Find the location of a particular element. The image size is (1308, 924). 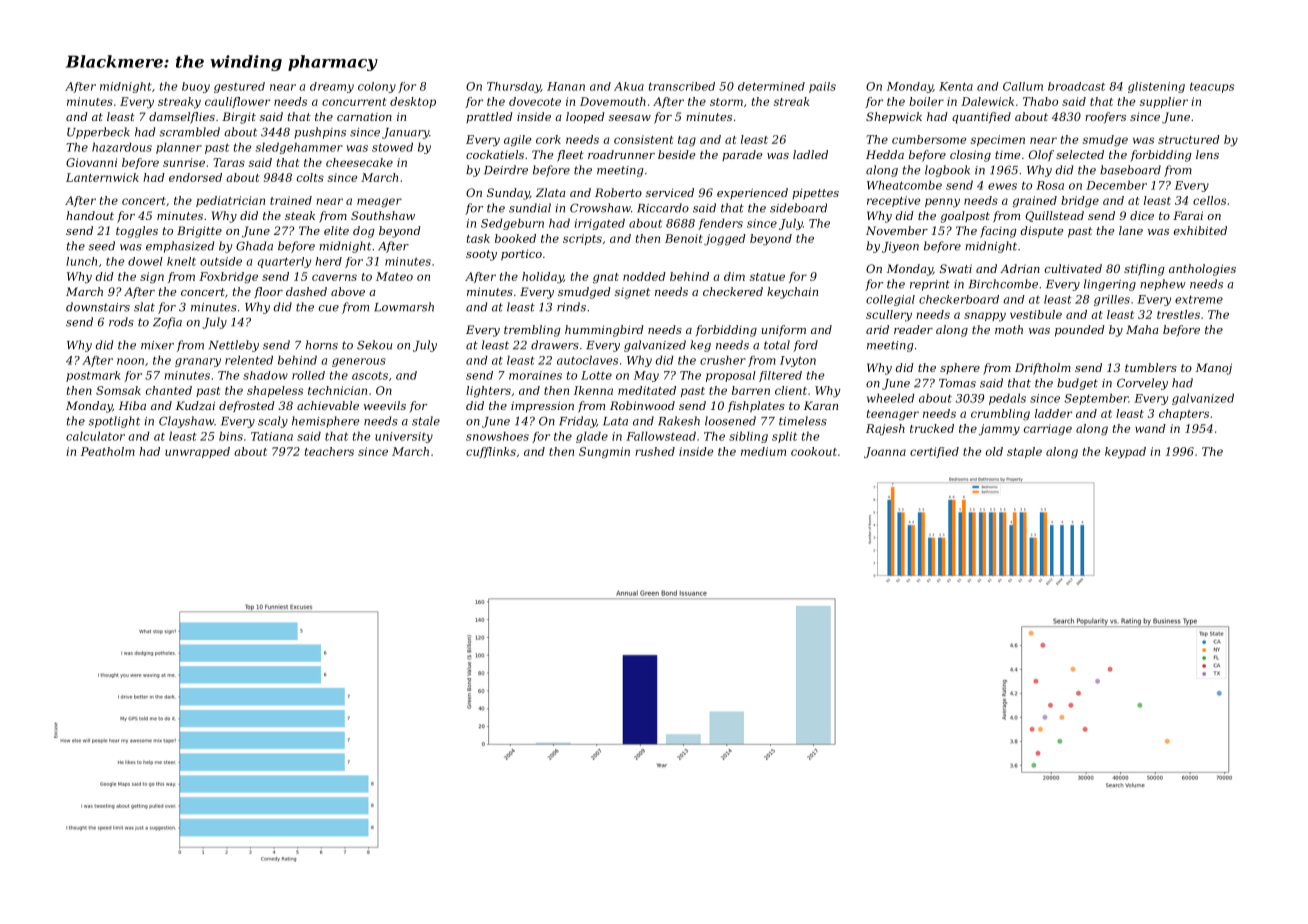

handout is located at coordinates (90, 215).
